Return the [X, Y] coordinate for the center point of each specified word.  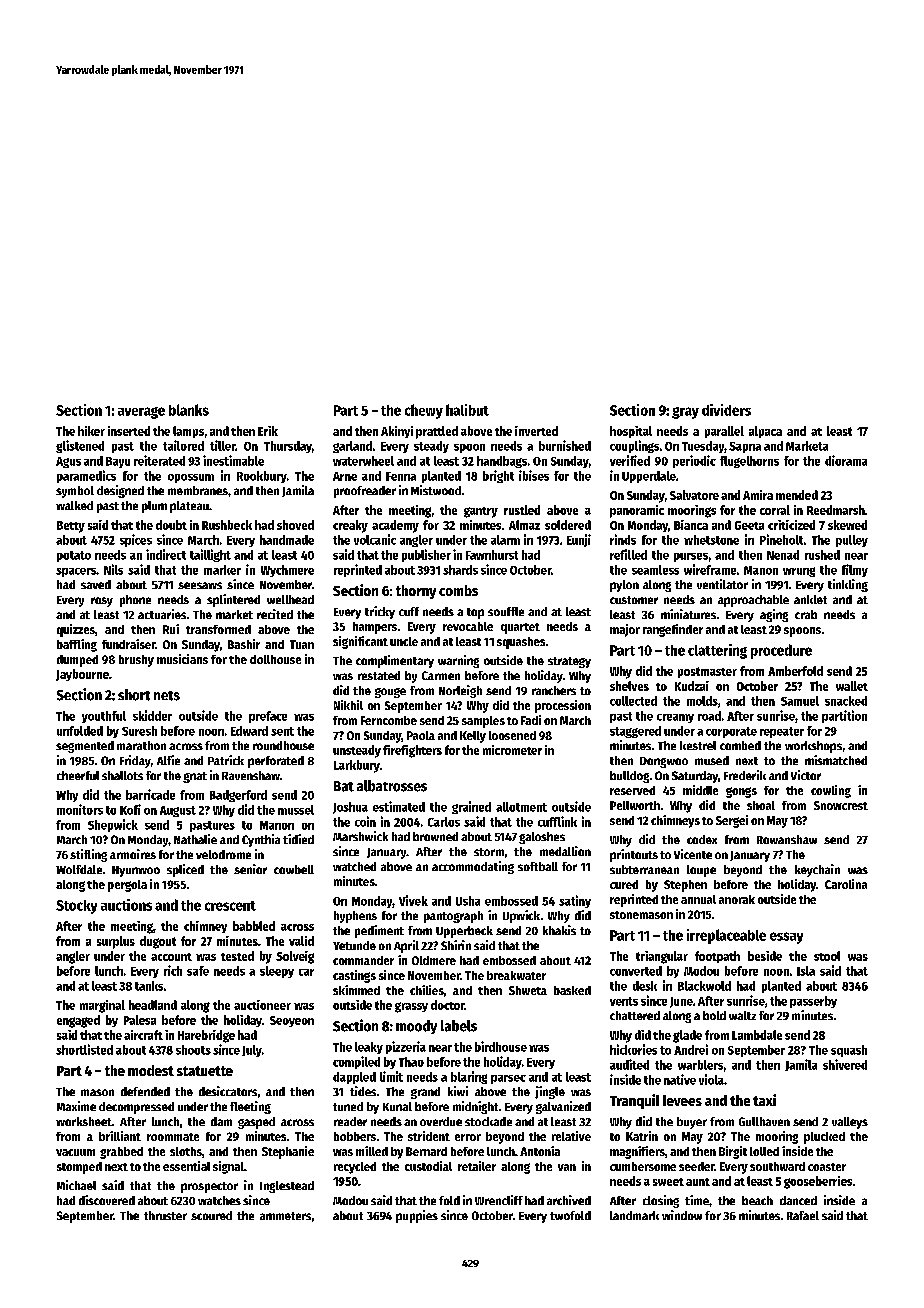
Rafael [803, 1215]
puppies [417, 1216]
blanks [189, 410]
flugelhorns [749, 462]
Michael [76, 1185]
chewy [424, 411]
